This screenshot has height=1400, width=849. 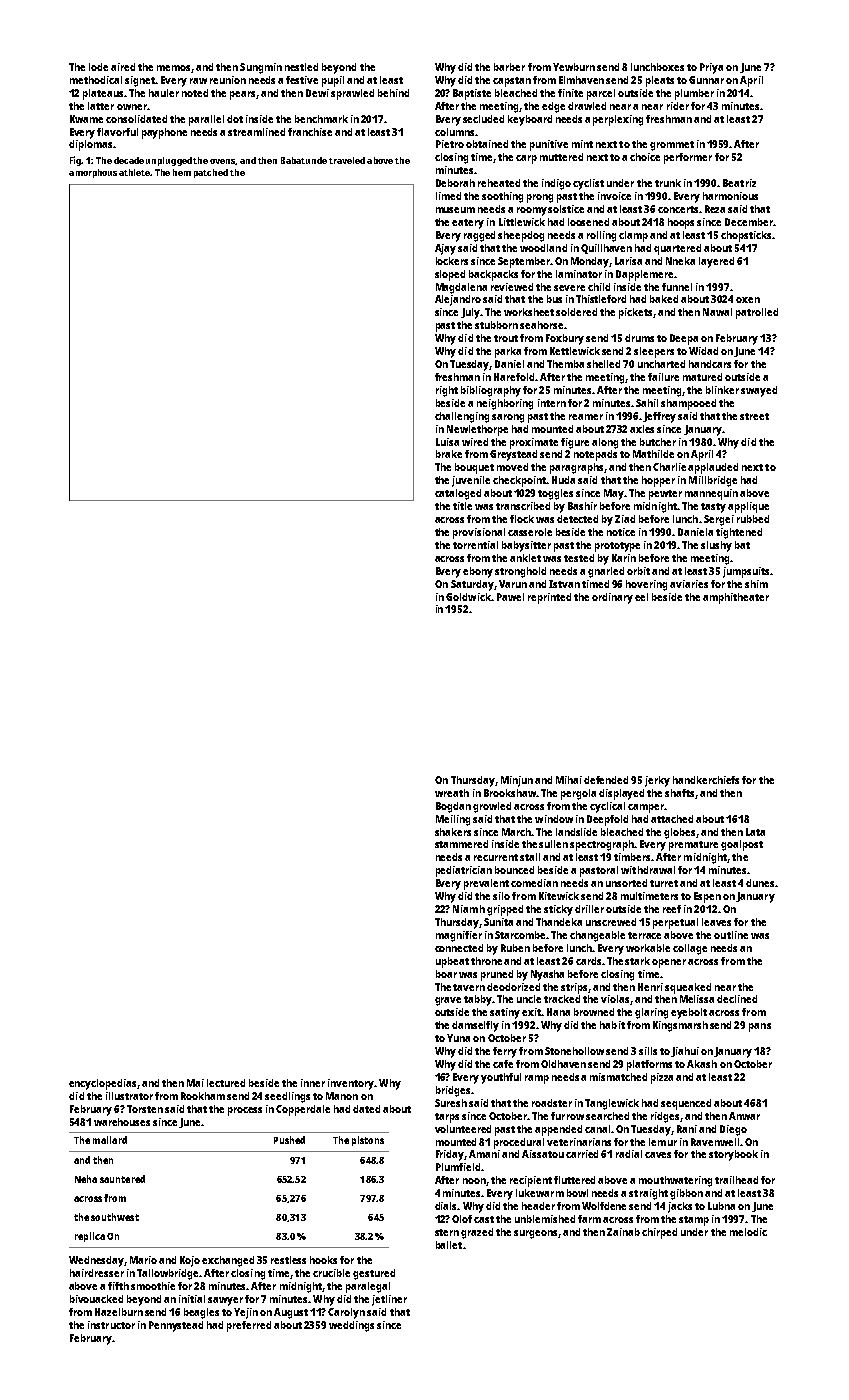 I want to click on Meiling, so click(x=453, y=820).
